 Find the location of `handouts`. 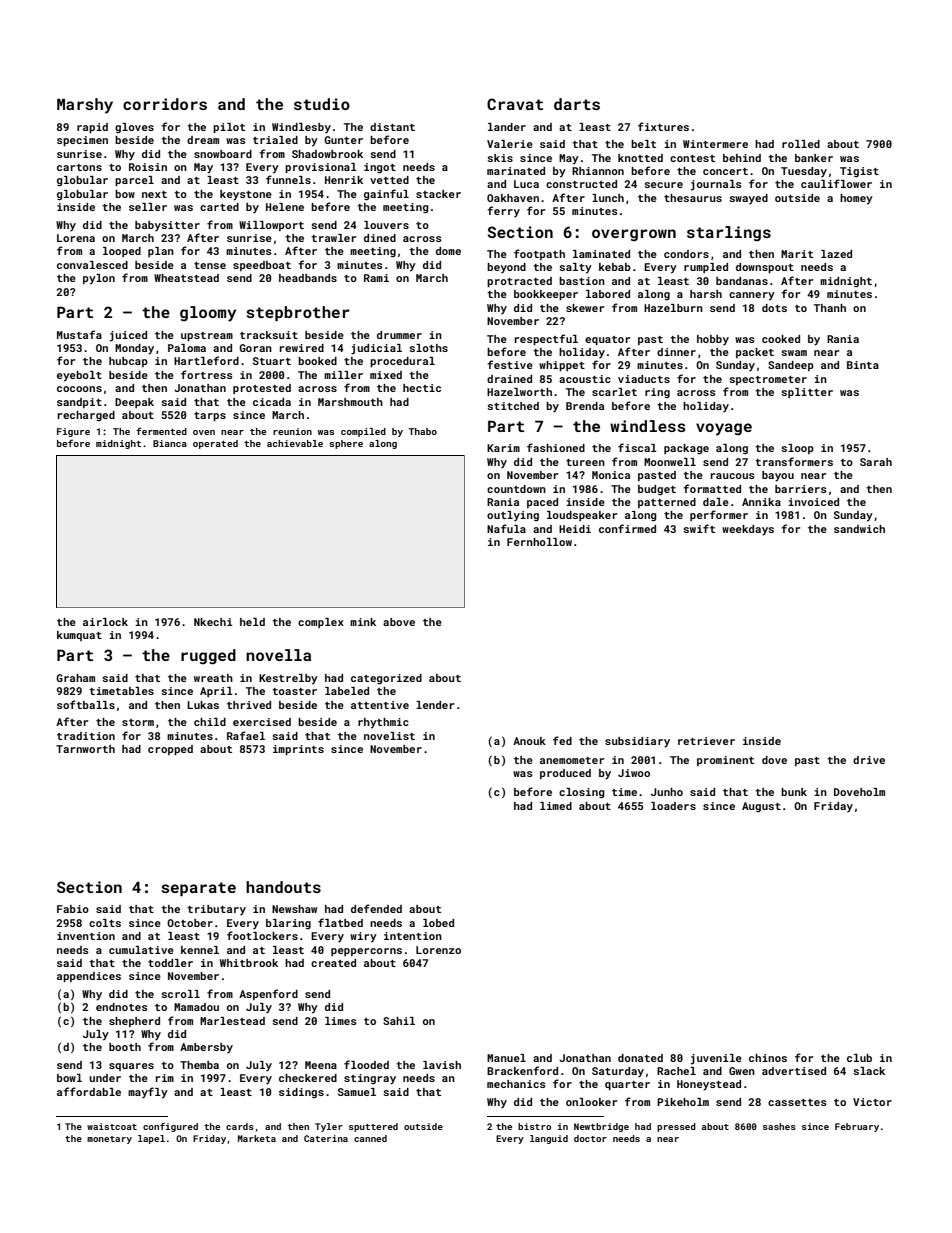

handouts is located at coordinates (283, 887).
